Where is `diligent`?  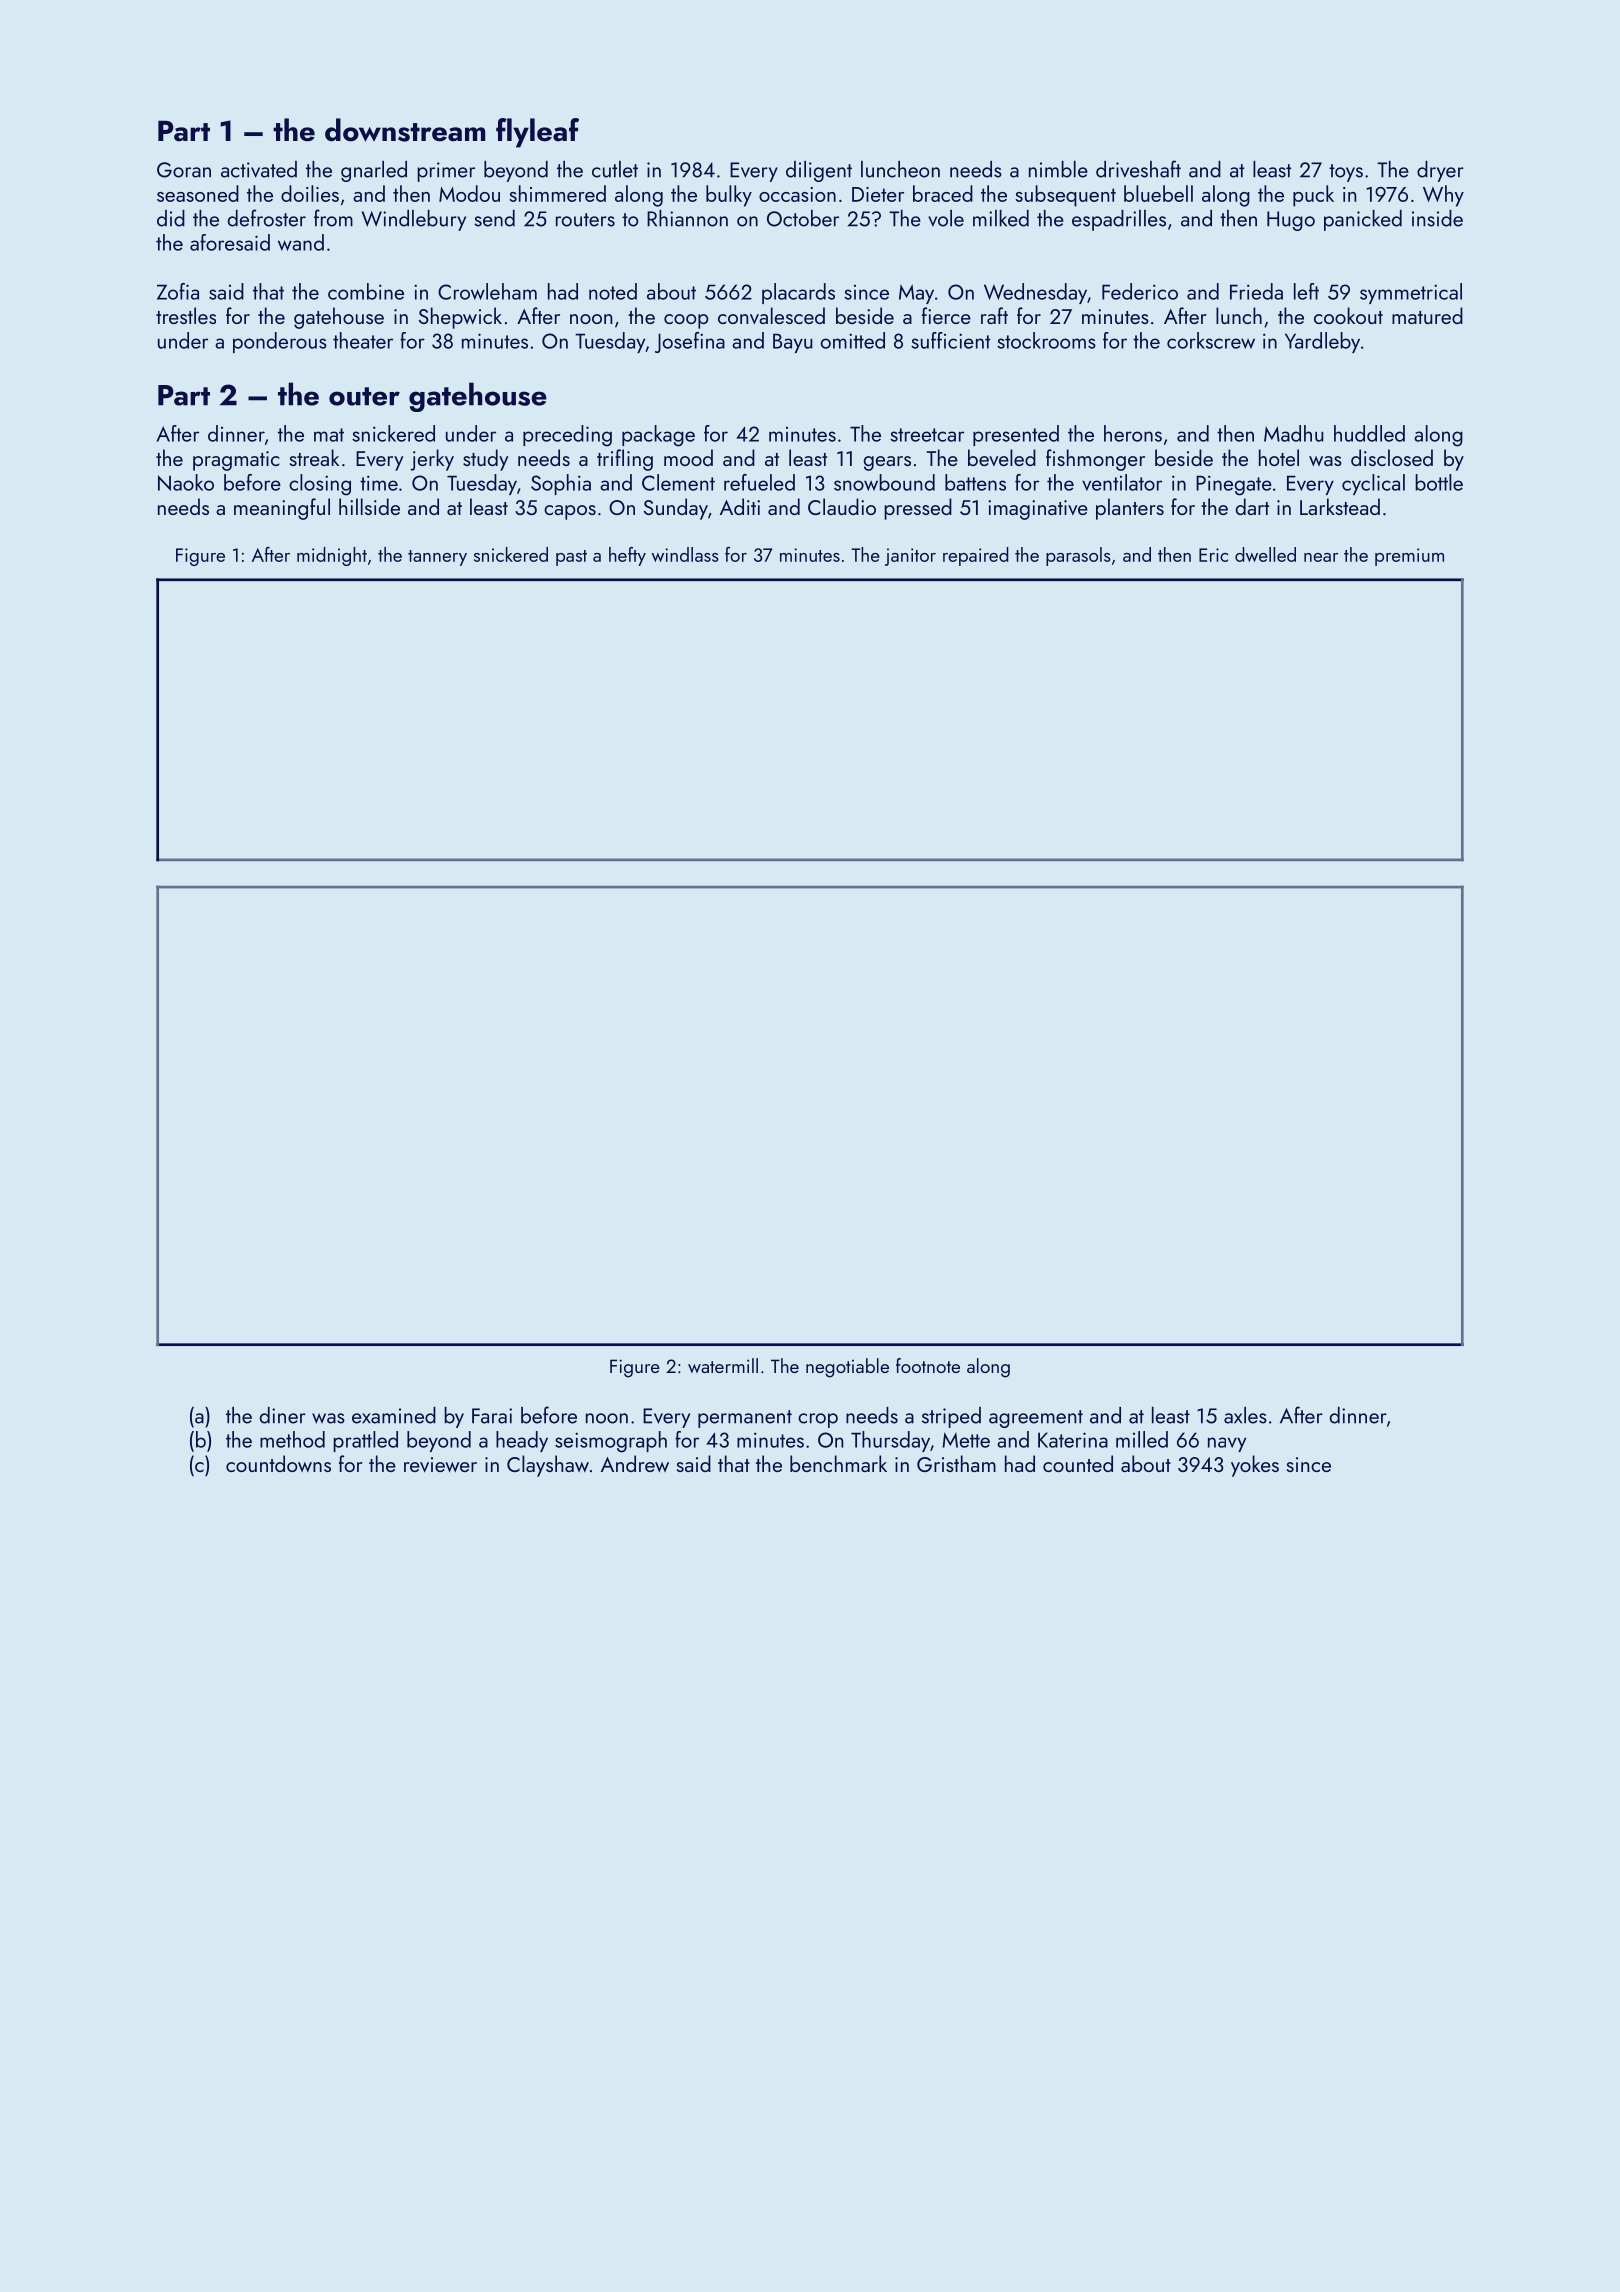
diligent is located at coordinates (819, 171).
